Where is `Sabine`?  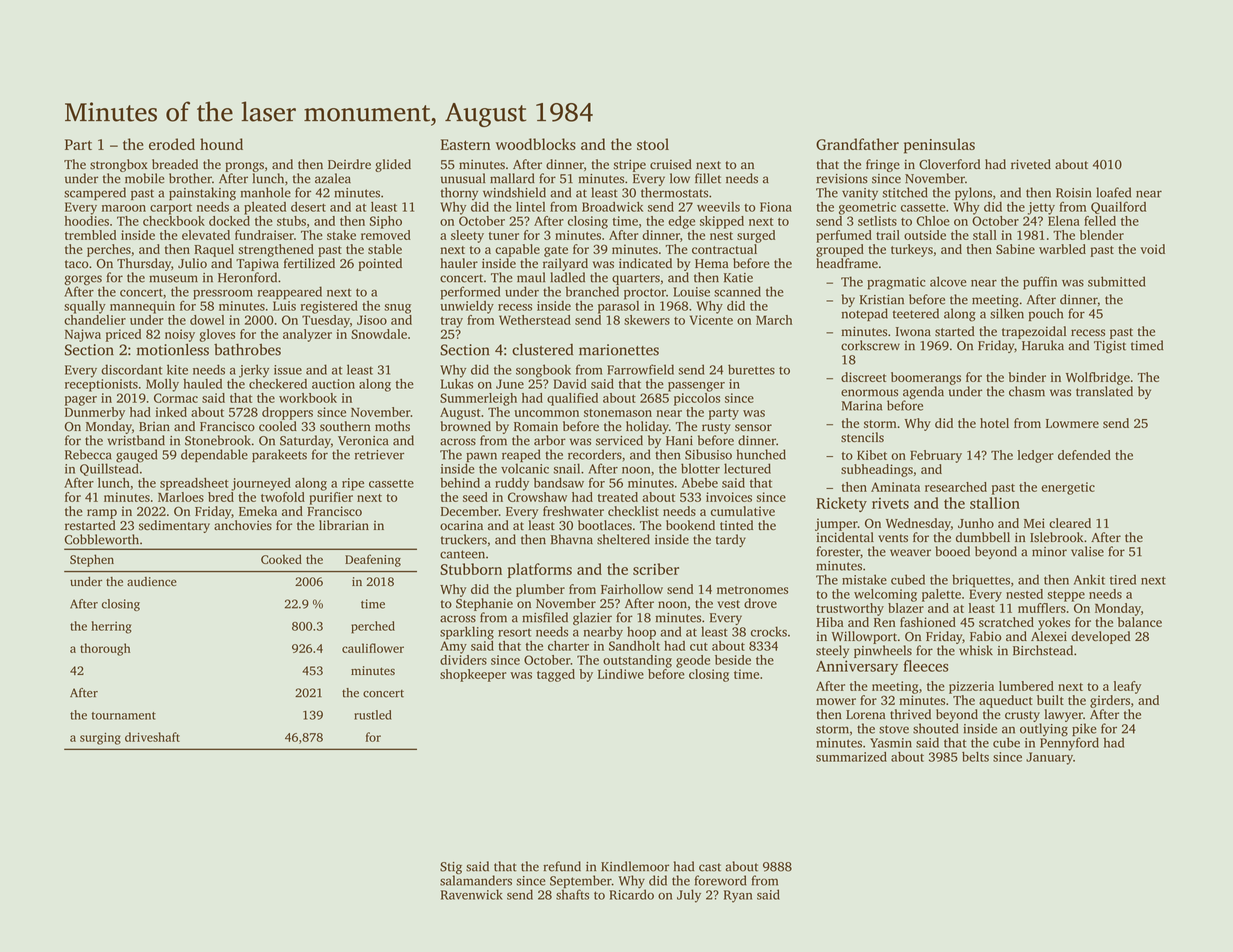 Sabine is located at coordinates (1015, 249).
